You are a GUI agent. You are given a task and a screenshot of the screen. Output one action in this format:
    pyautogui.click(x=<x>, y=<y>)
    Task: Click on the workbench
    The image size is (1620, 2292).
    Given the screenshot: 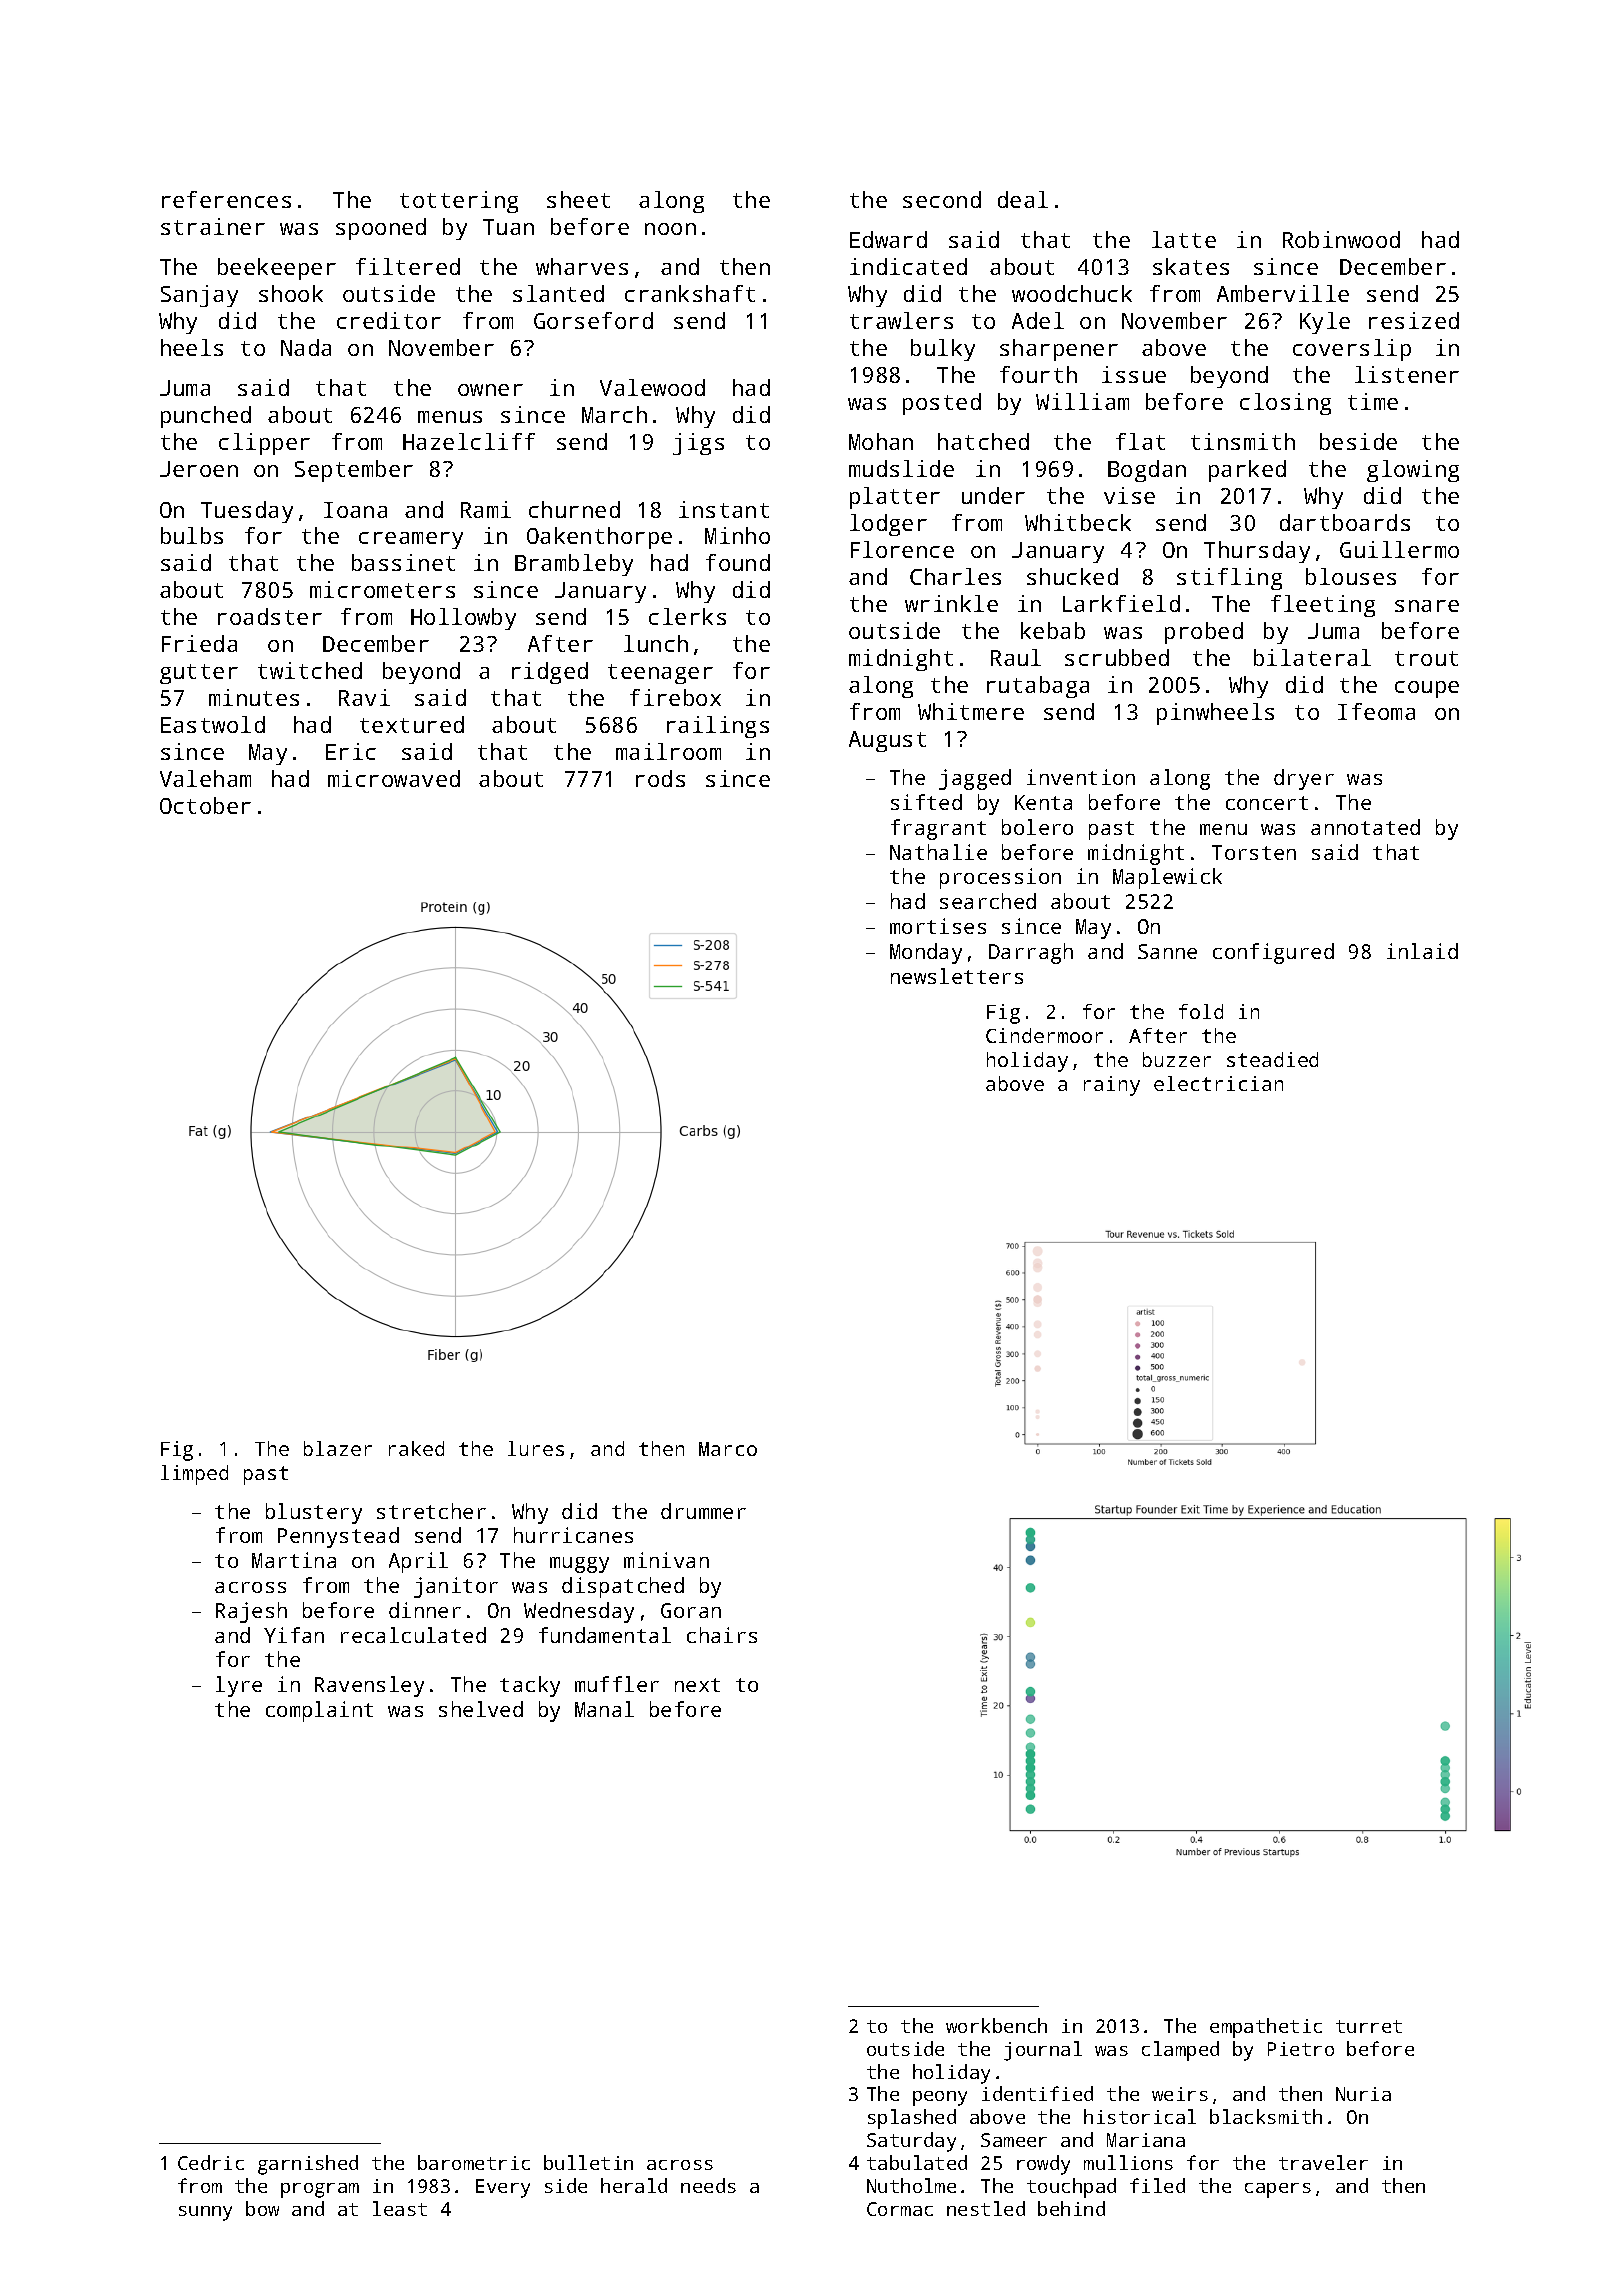 What is the action you would take?
    pyautogui.click(x=996, y=2025)
